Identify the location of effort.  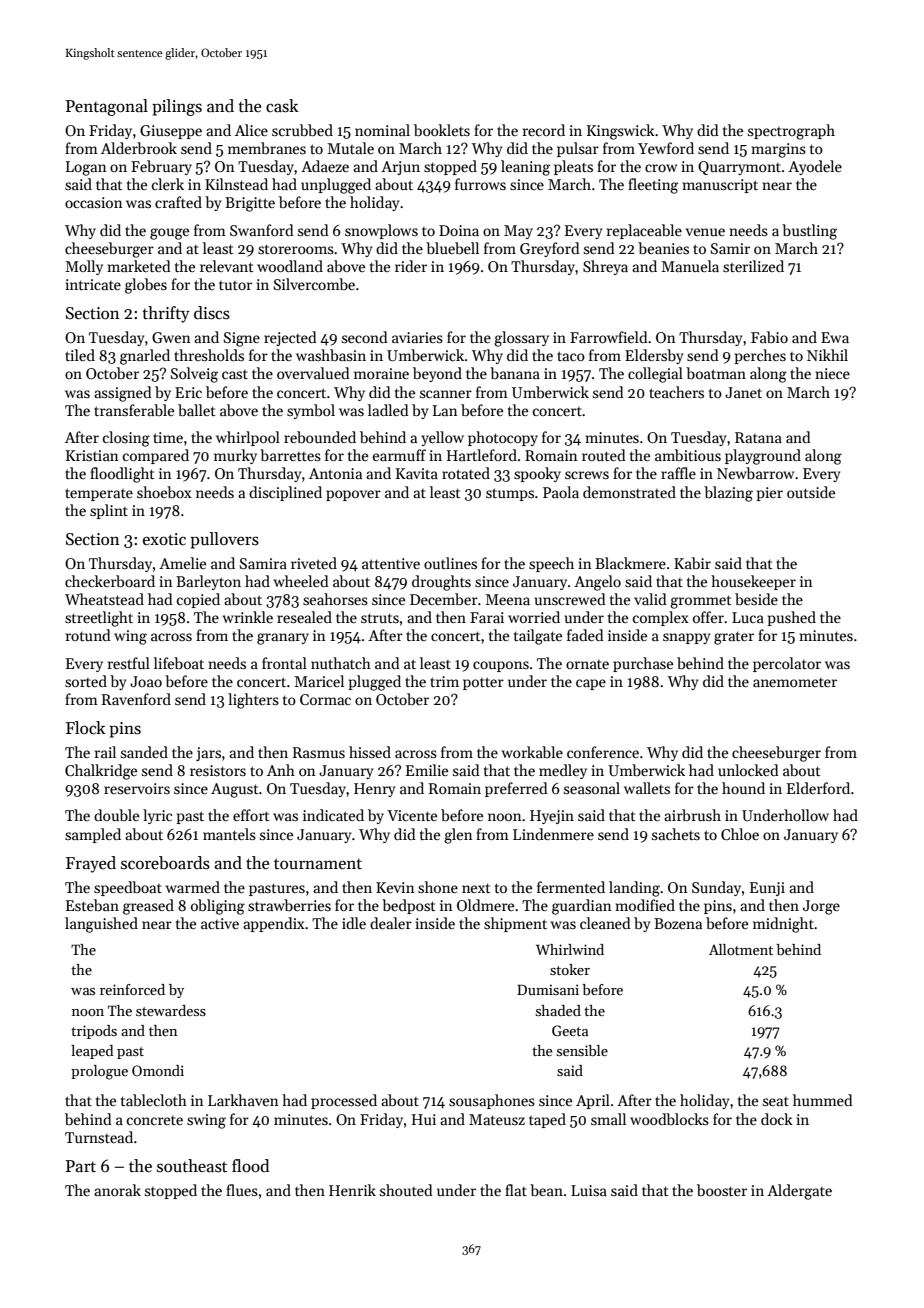
(251, 815).
